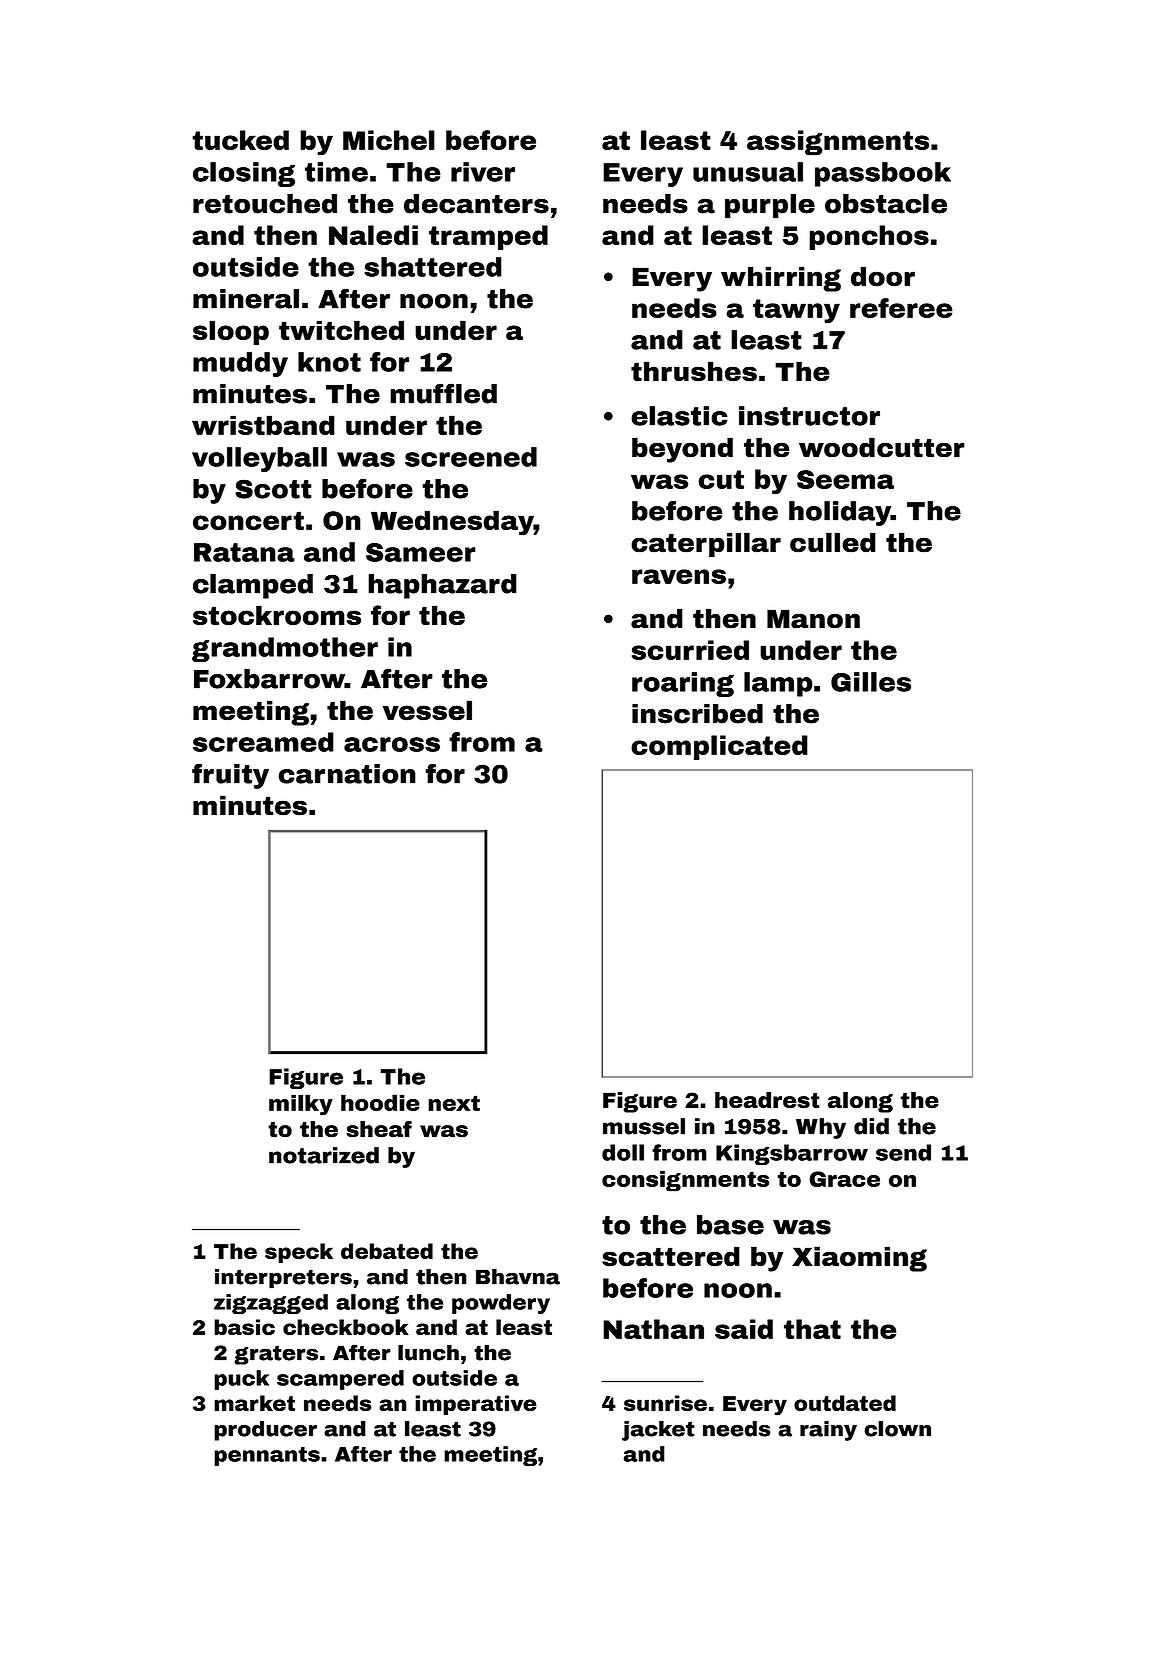 This screenshot has height=1654, width=1165. What do you see at coordinates (475, 1405) in the screenshot?
I see `imperative` at bounding box center [475, 1405].
